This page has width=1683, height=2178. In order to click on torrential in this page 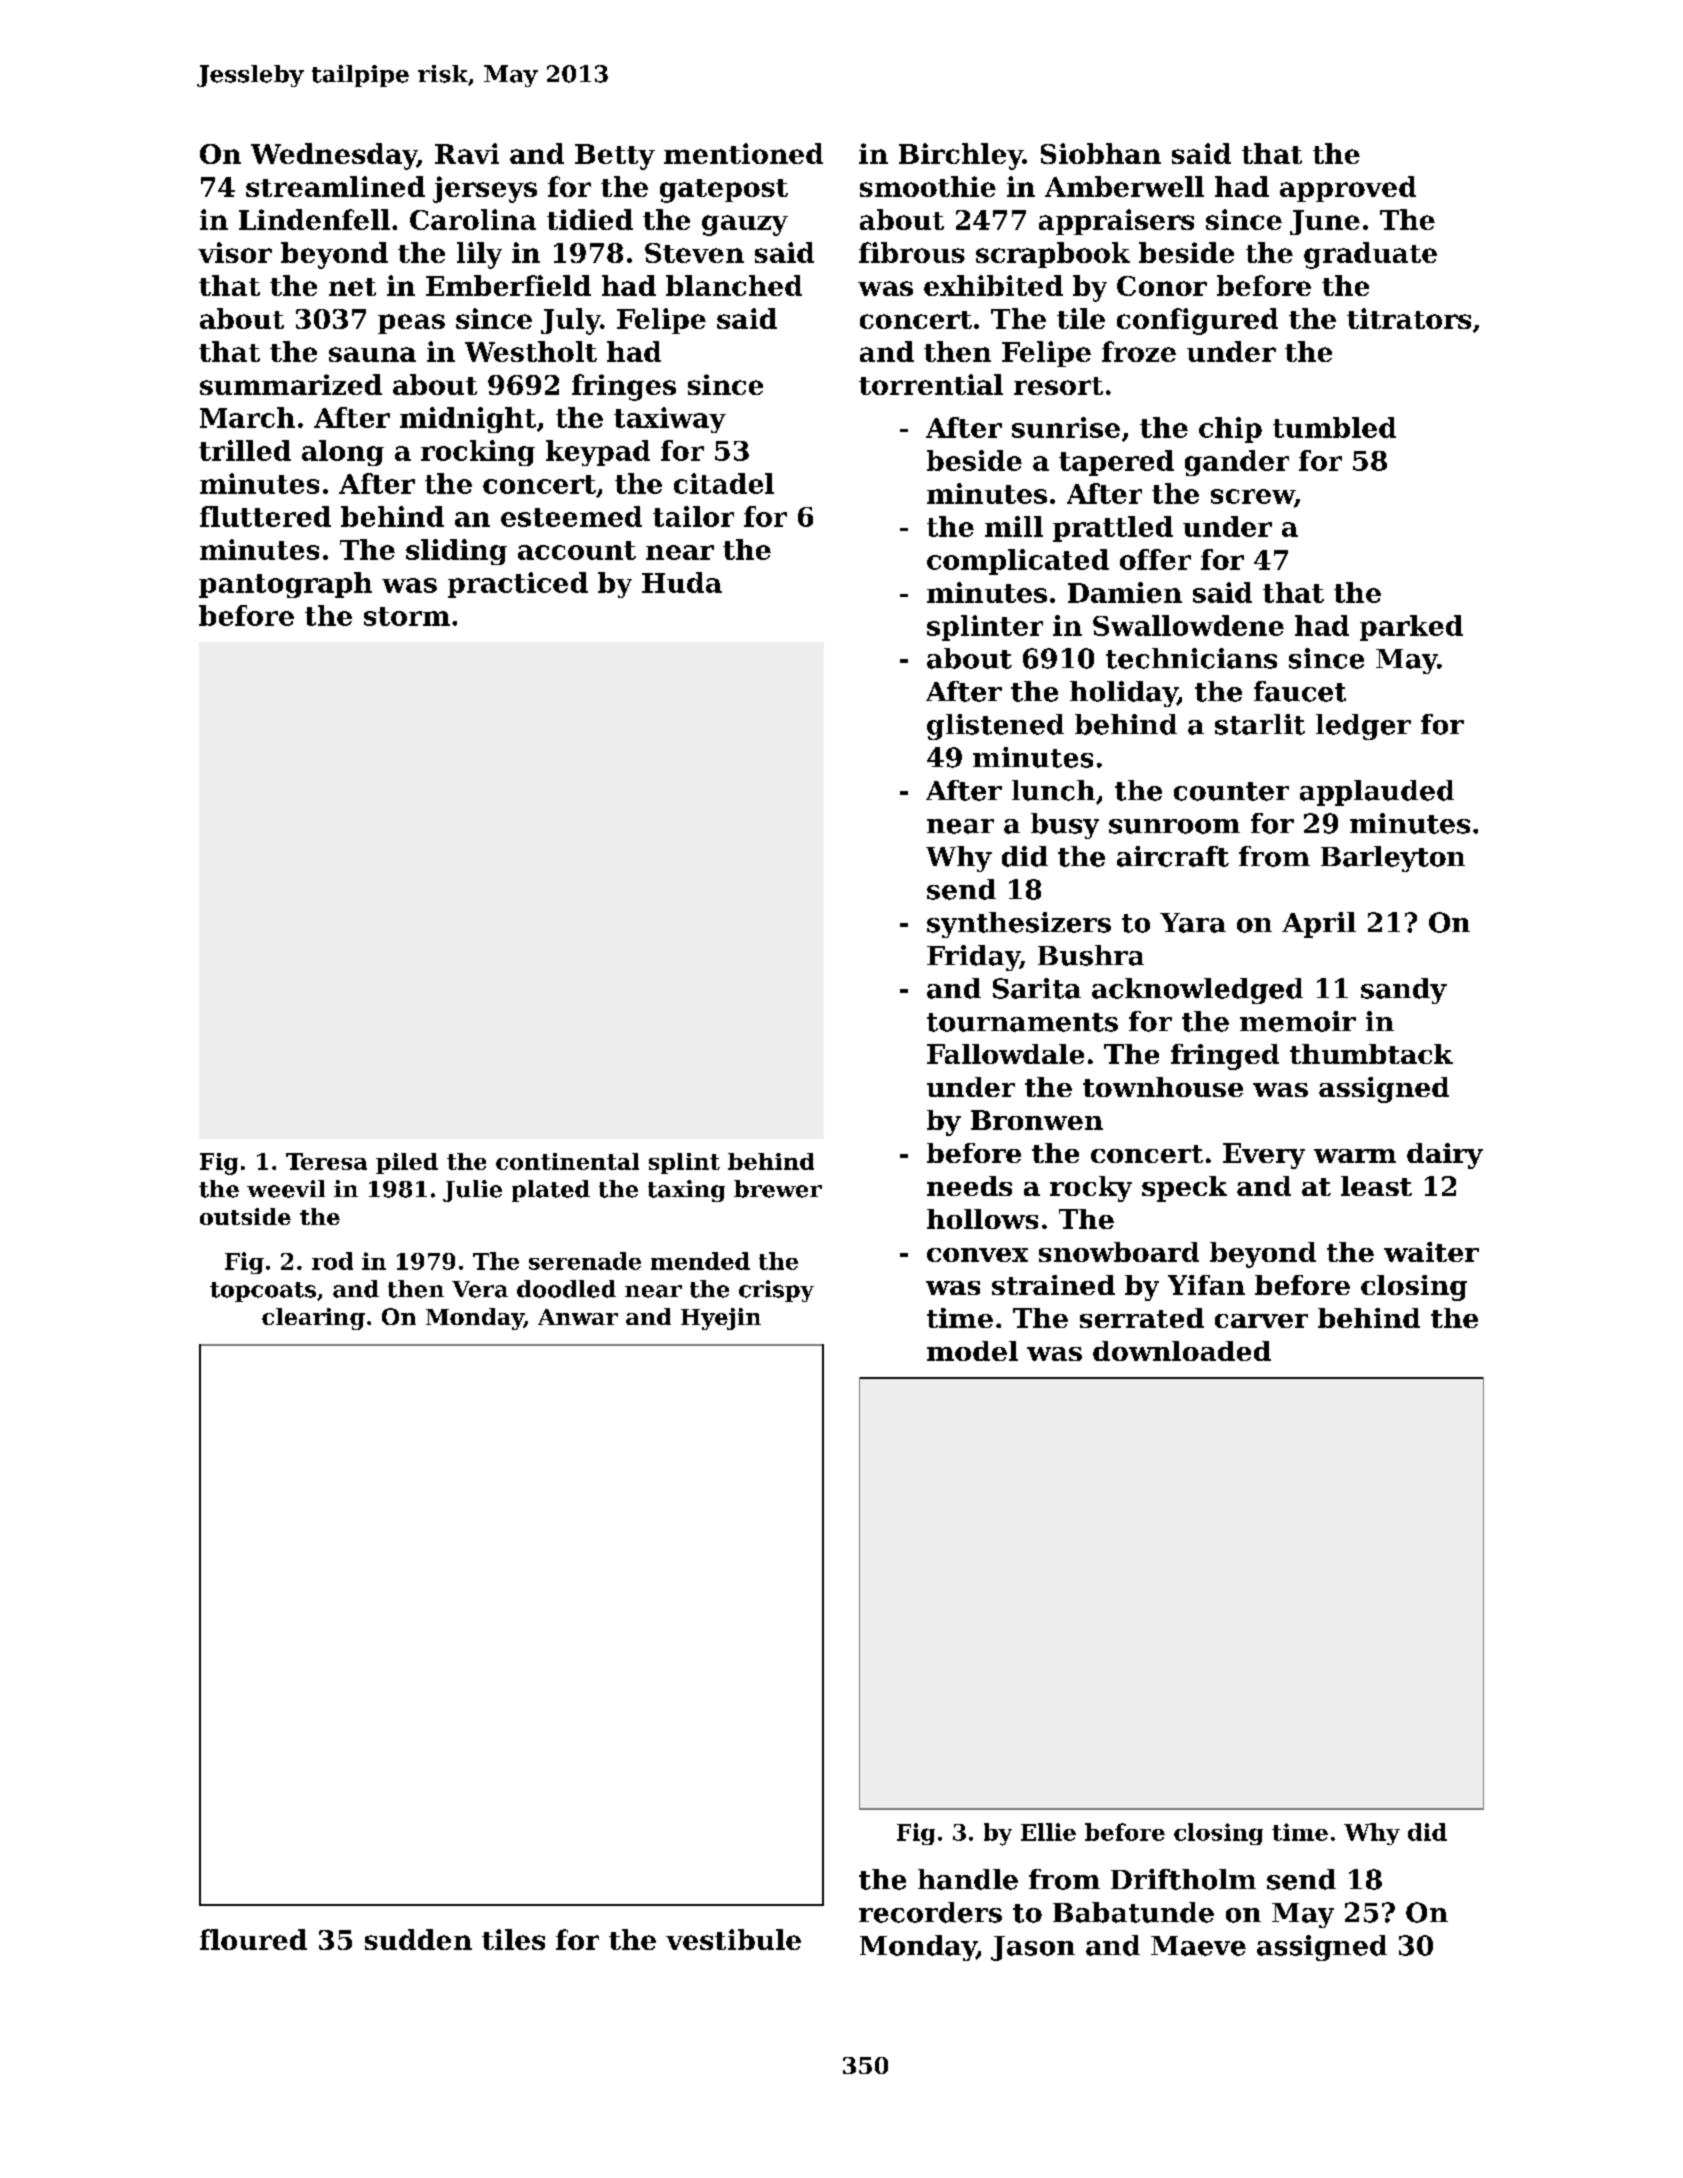, I will do `click(931, 384)`.
